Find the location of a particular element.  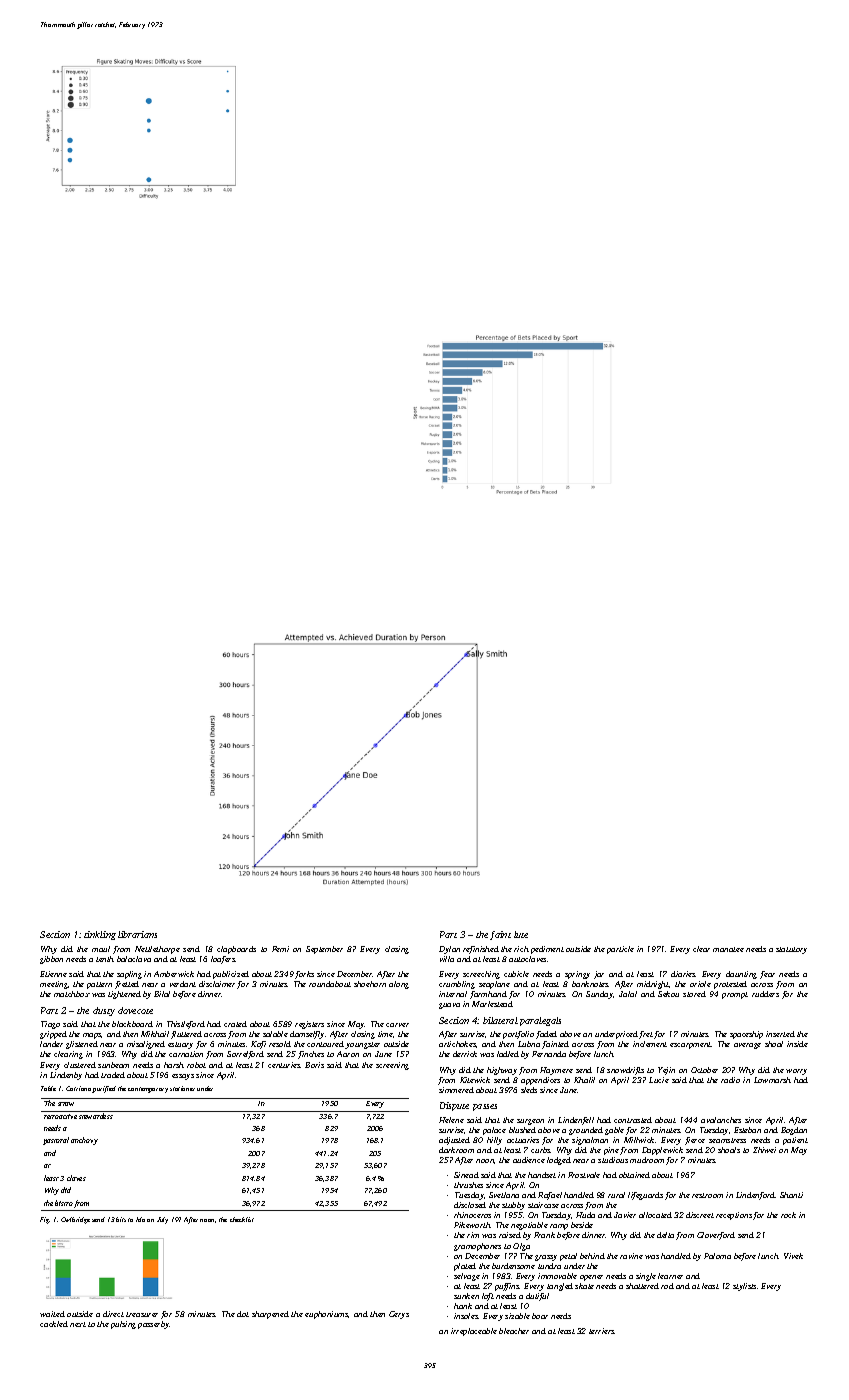

tinkling is located at coordinates (100, 935).
